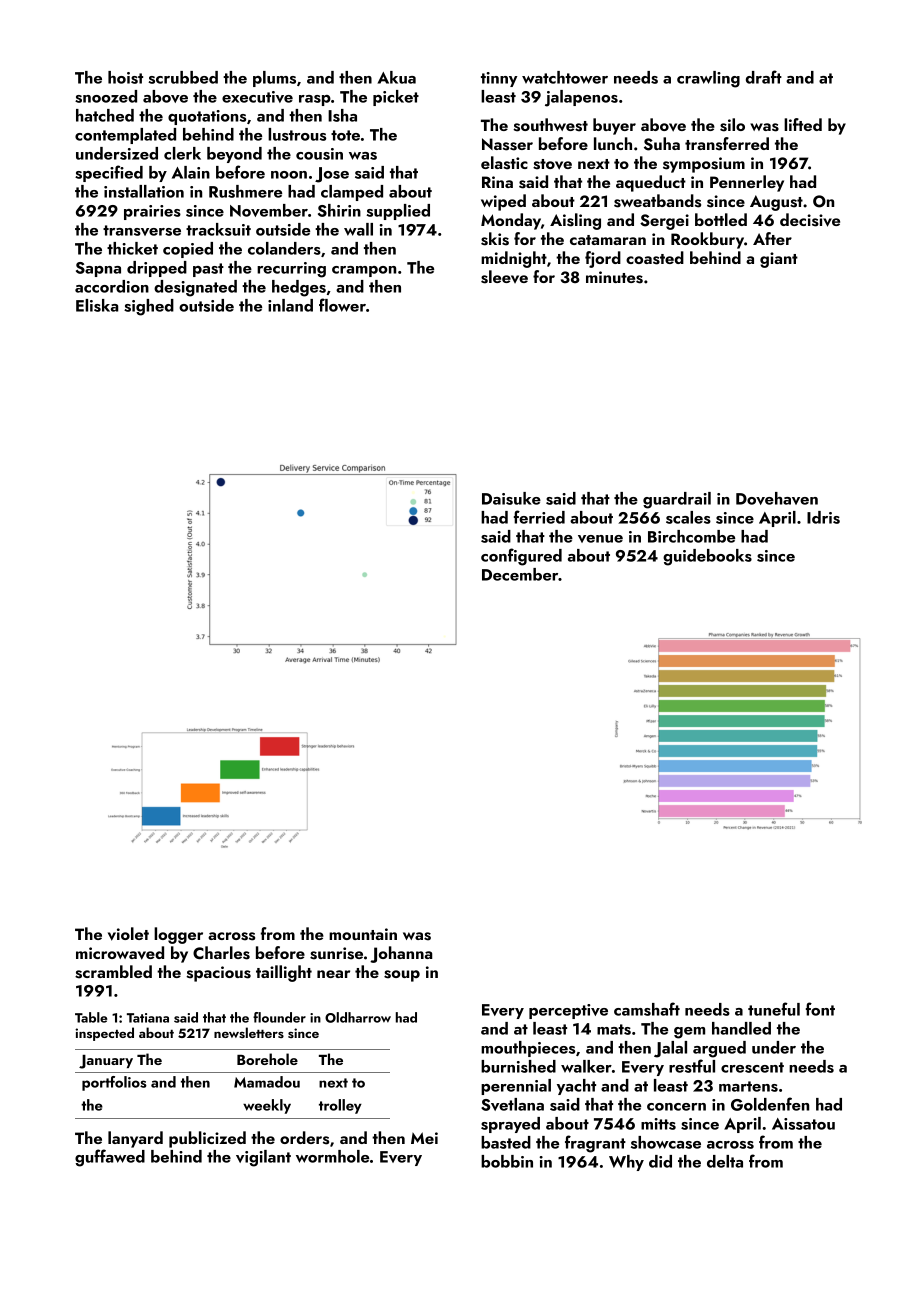 Image resolution: width=924 pixels, height=1314 pixels. What do you see at coordinates (528, 1049) in the screenshot?
I see `mouthpieces` at bounding box center [528, 1049].
